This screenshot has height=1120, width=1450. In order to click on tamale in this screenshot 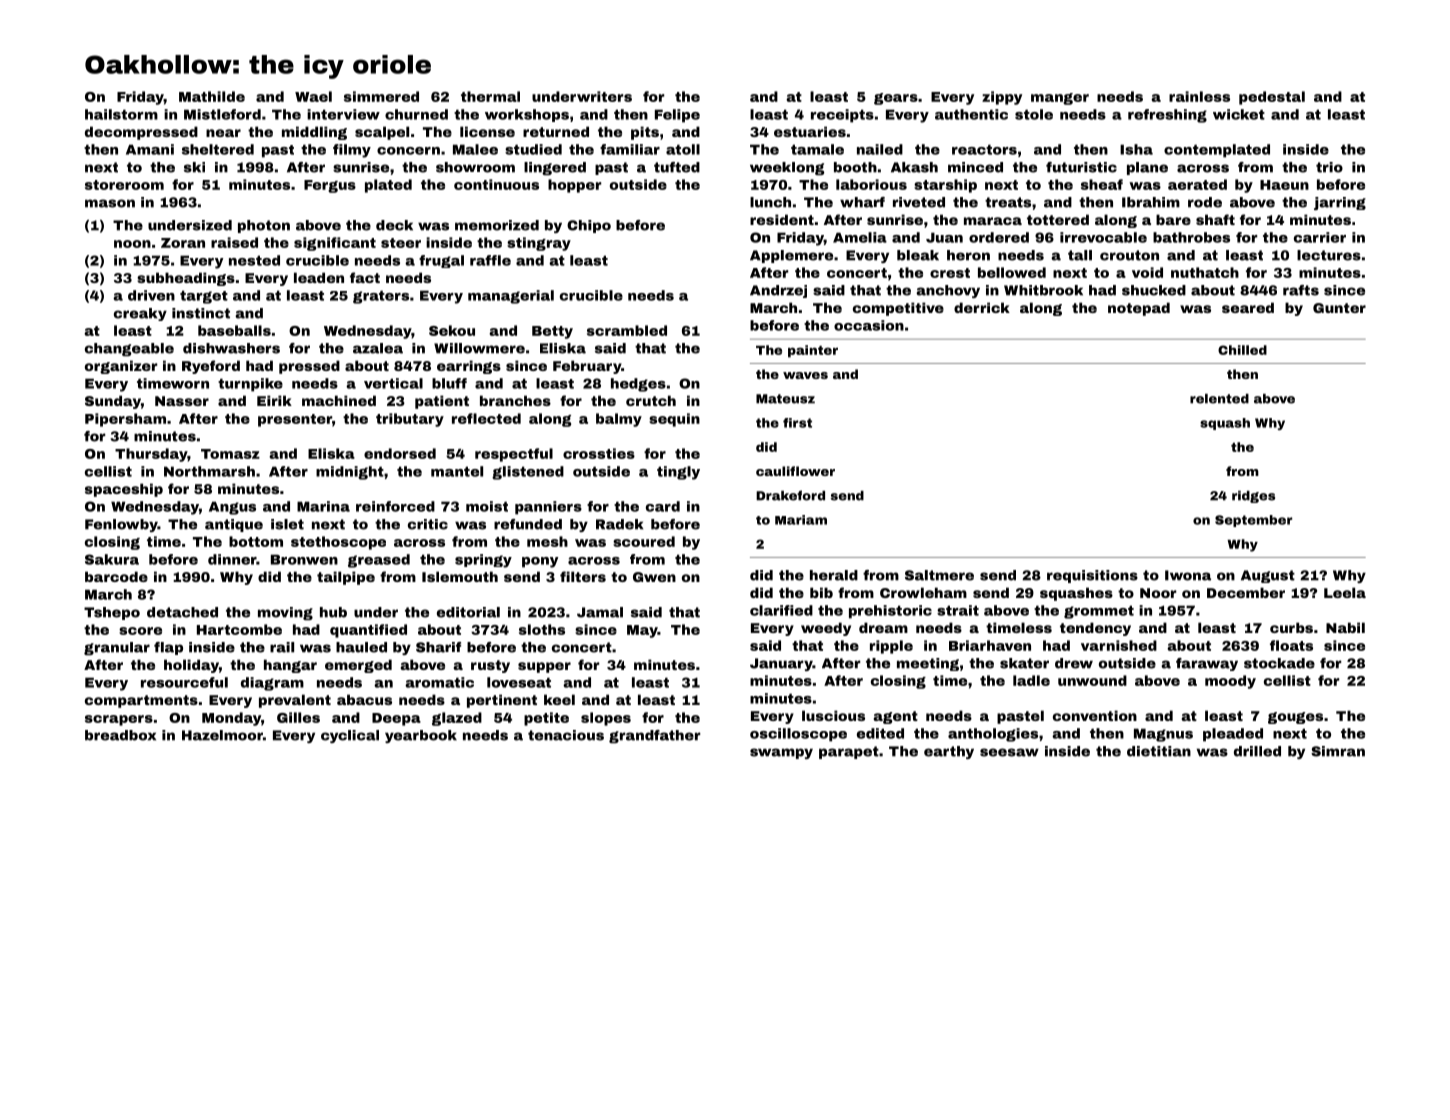, I will do `click(817, 149)`.
